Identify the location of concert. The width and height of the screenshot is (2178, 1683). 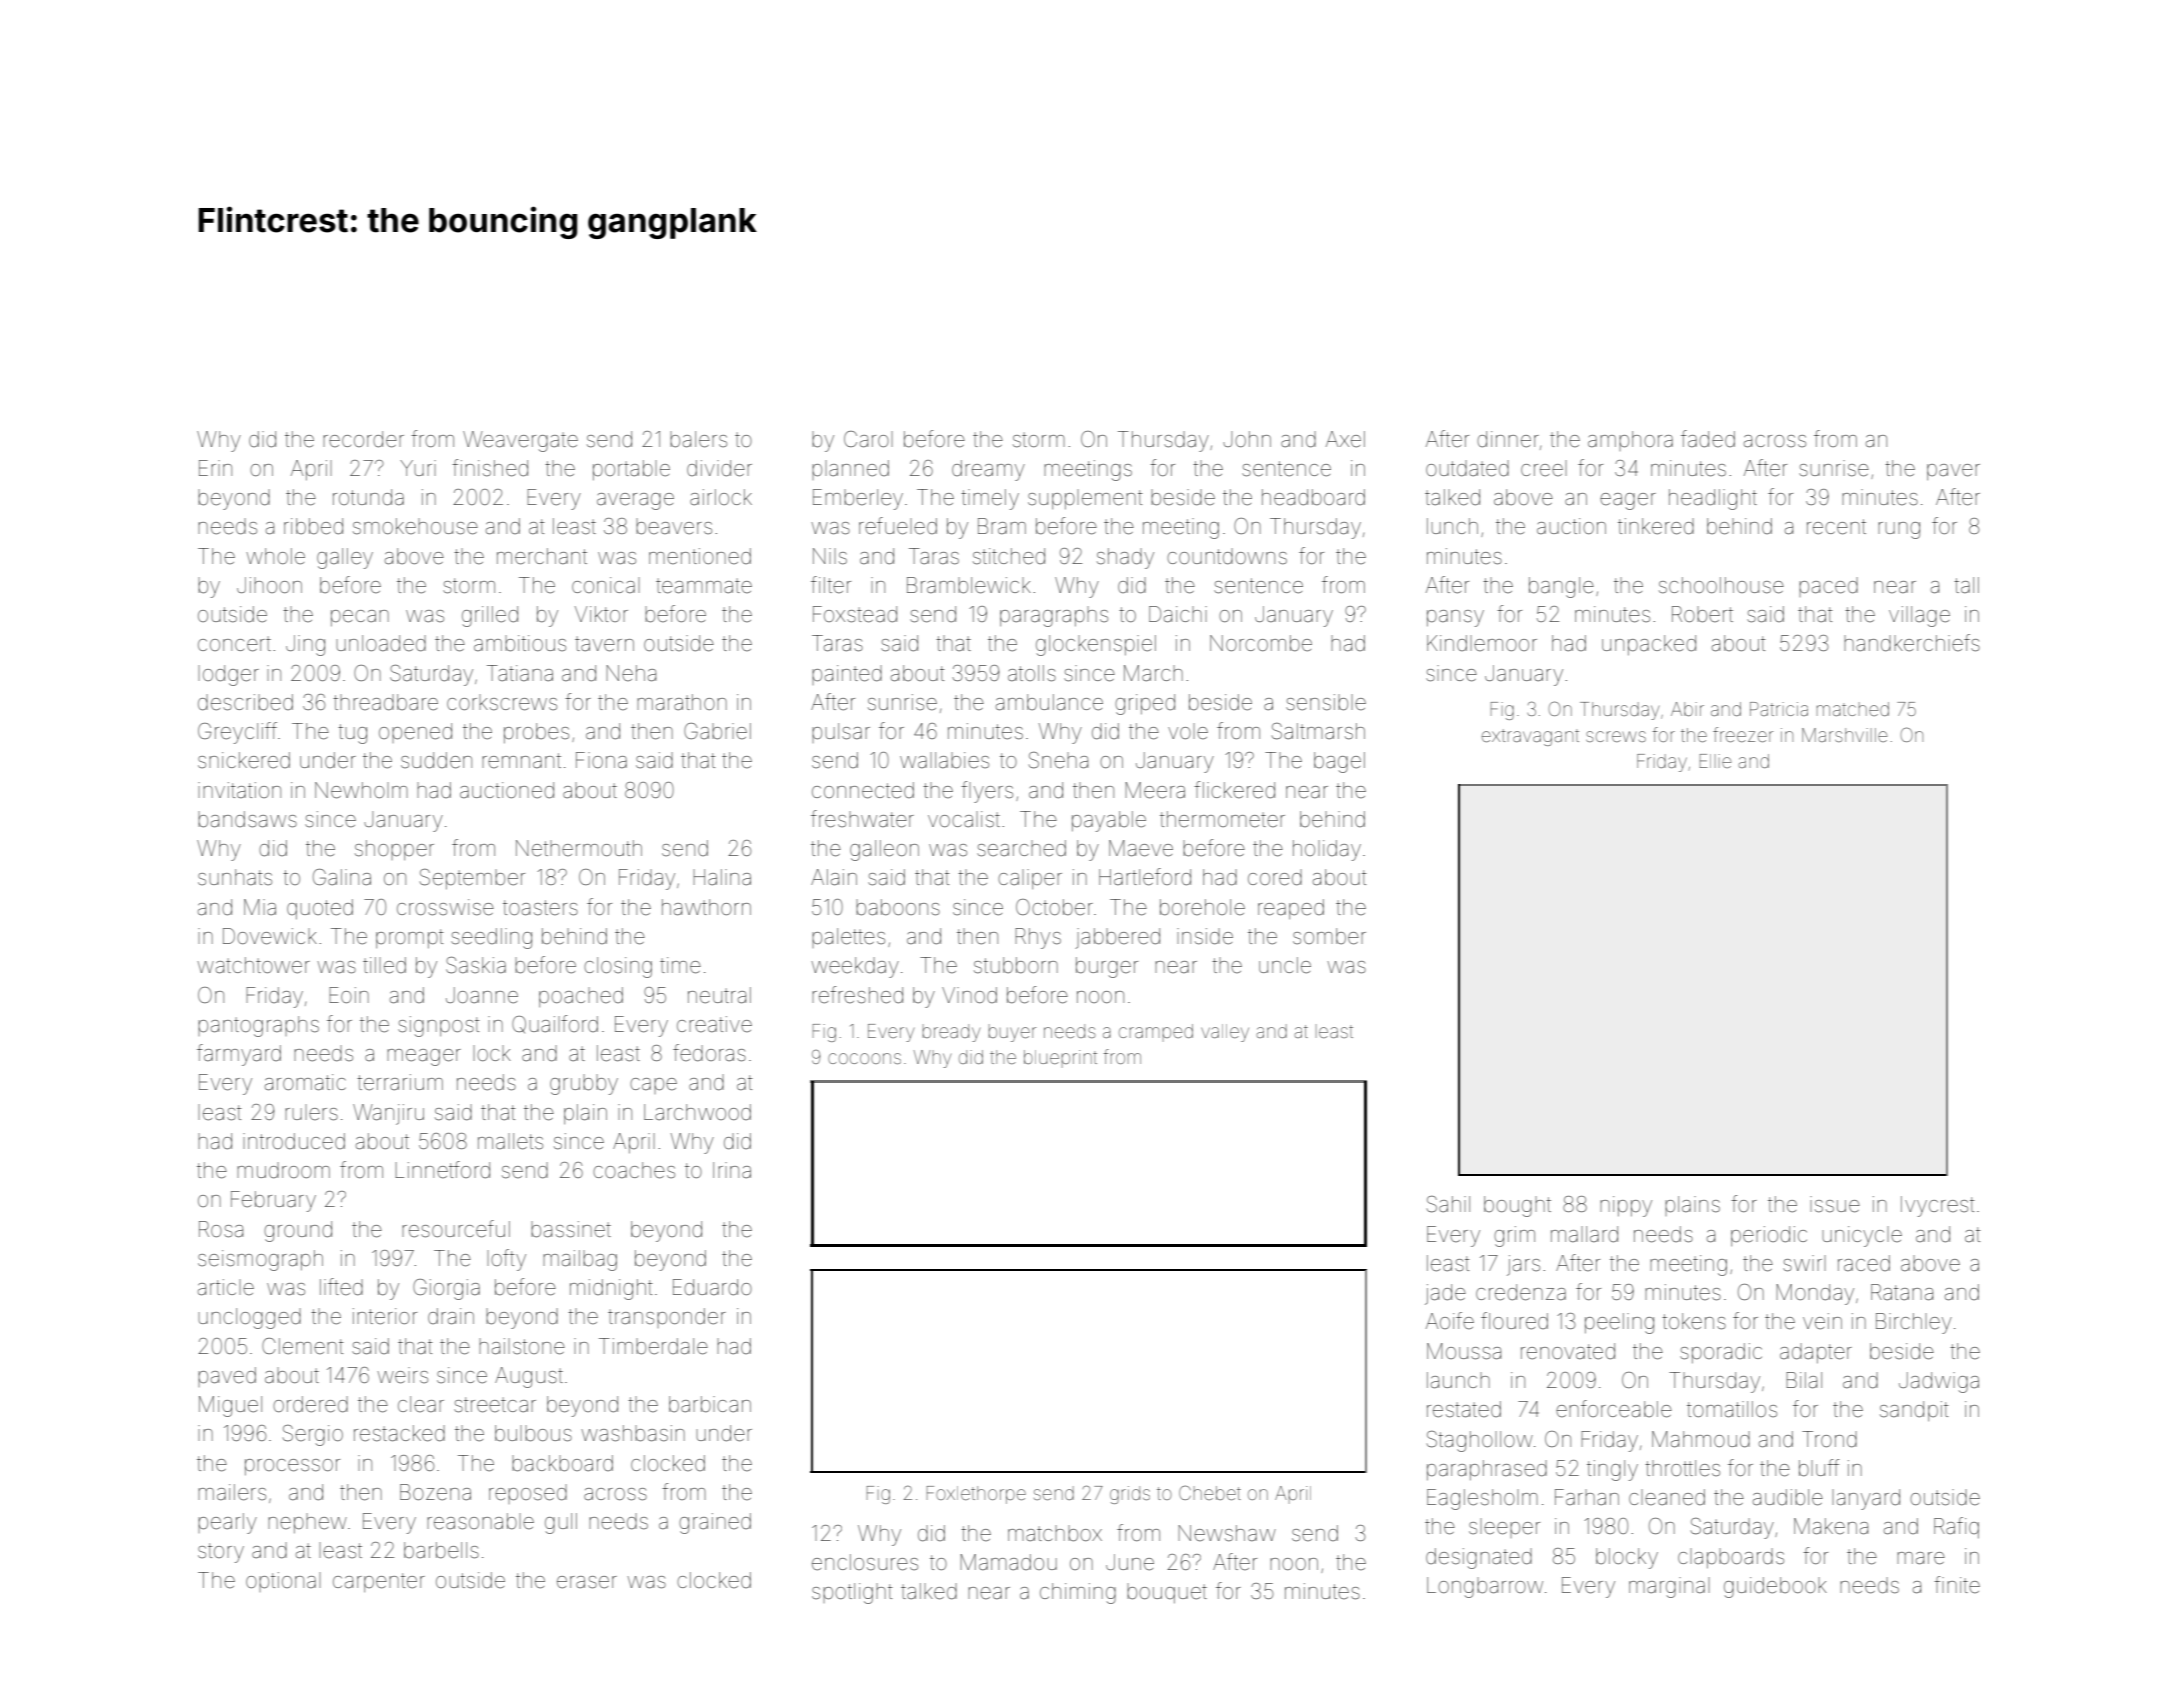
(234, 644).
